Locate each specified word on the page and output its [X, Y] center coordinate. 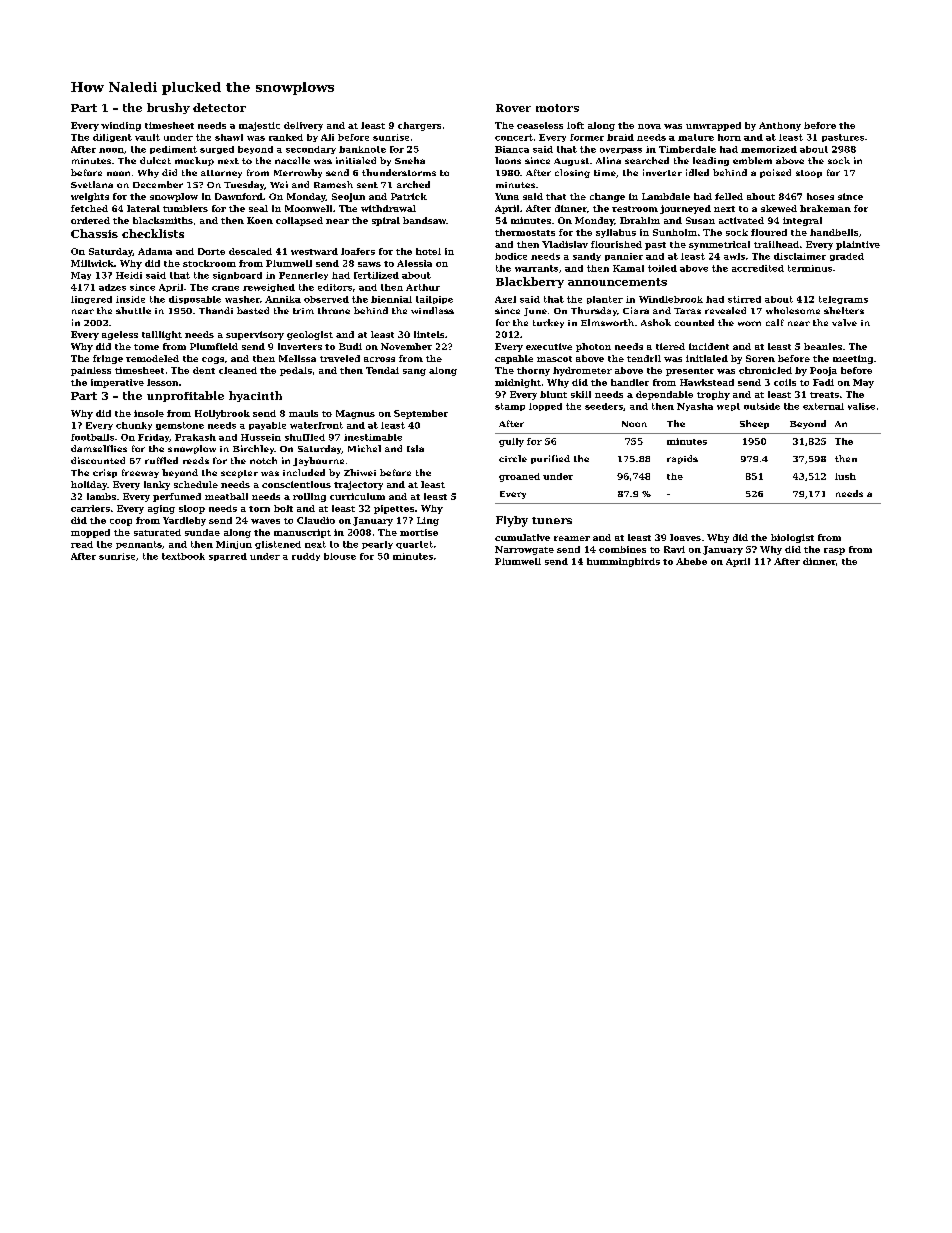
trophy [713, 395]
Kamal [628, 268]
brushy [168, 108]
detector [219, 107]
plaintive [858, 245]
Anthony [780, 126]
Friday [153, 438]
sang [414, 372]
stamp [510, 407]
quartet [414, 545]
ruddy [306, 557]
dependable [664, 395]
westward [314, 251]
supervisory [255, 335]
